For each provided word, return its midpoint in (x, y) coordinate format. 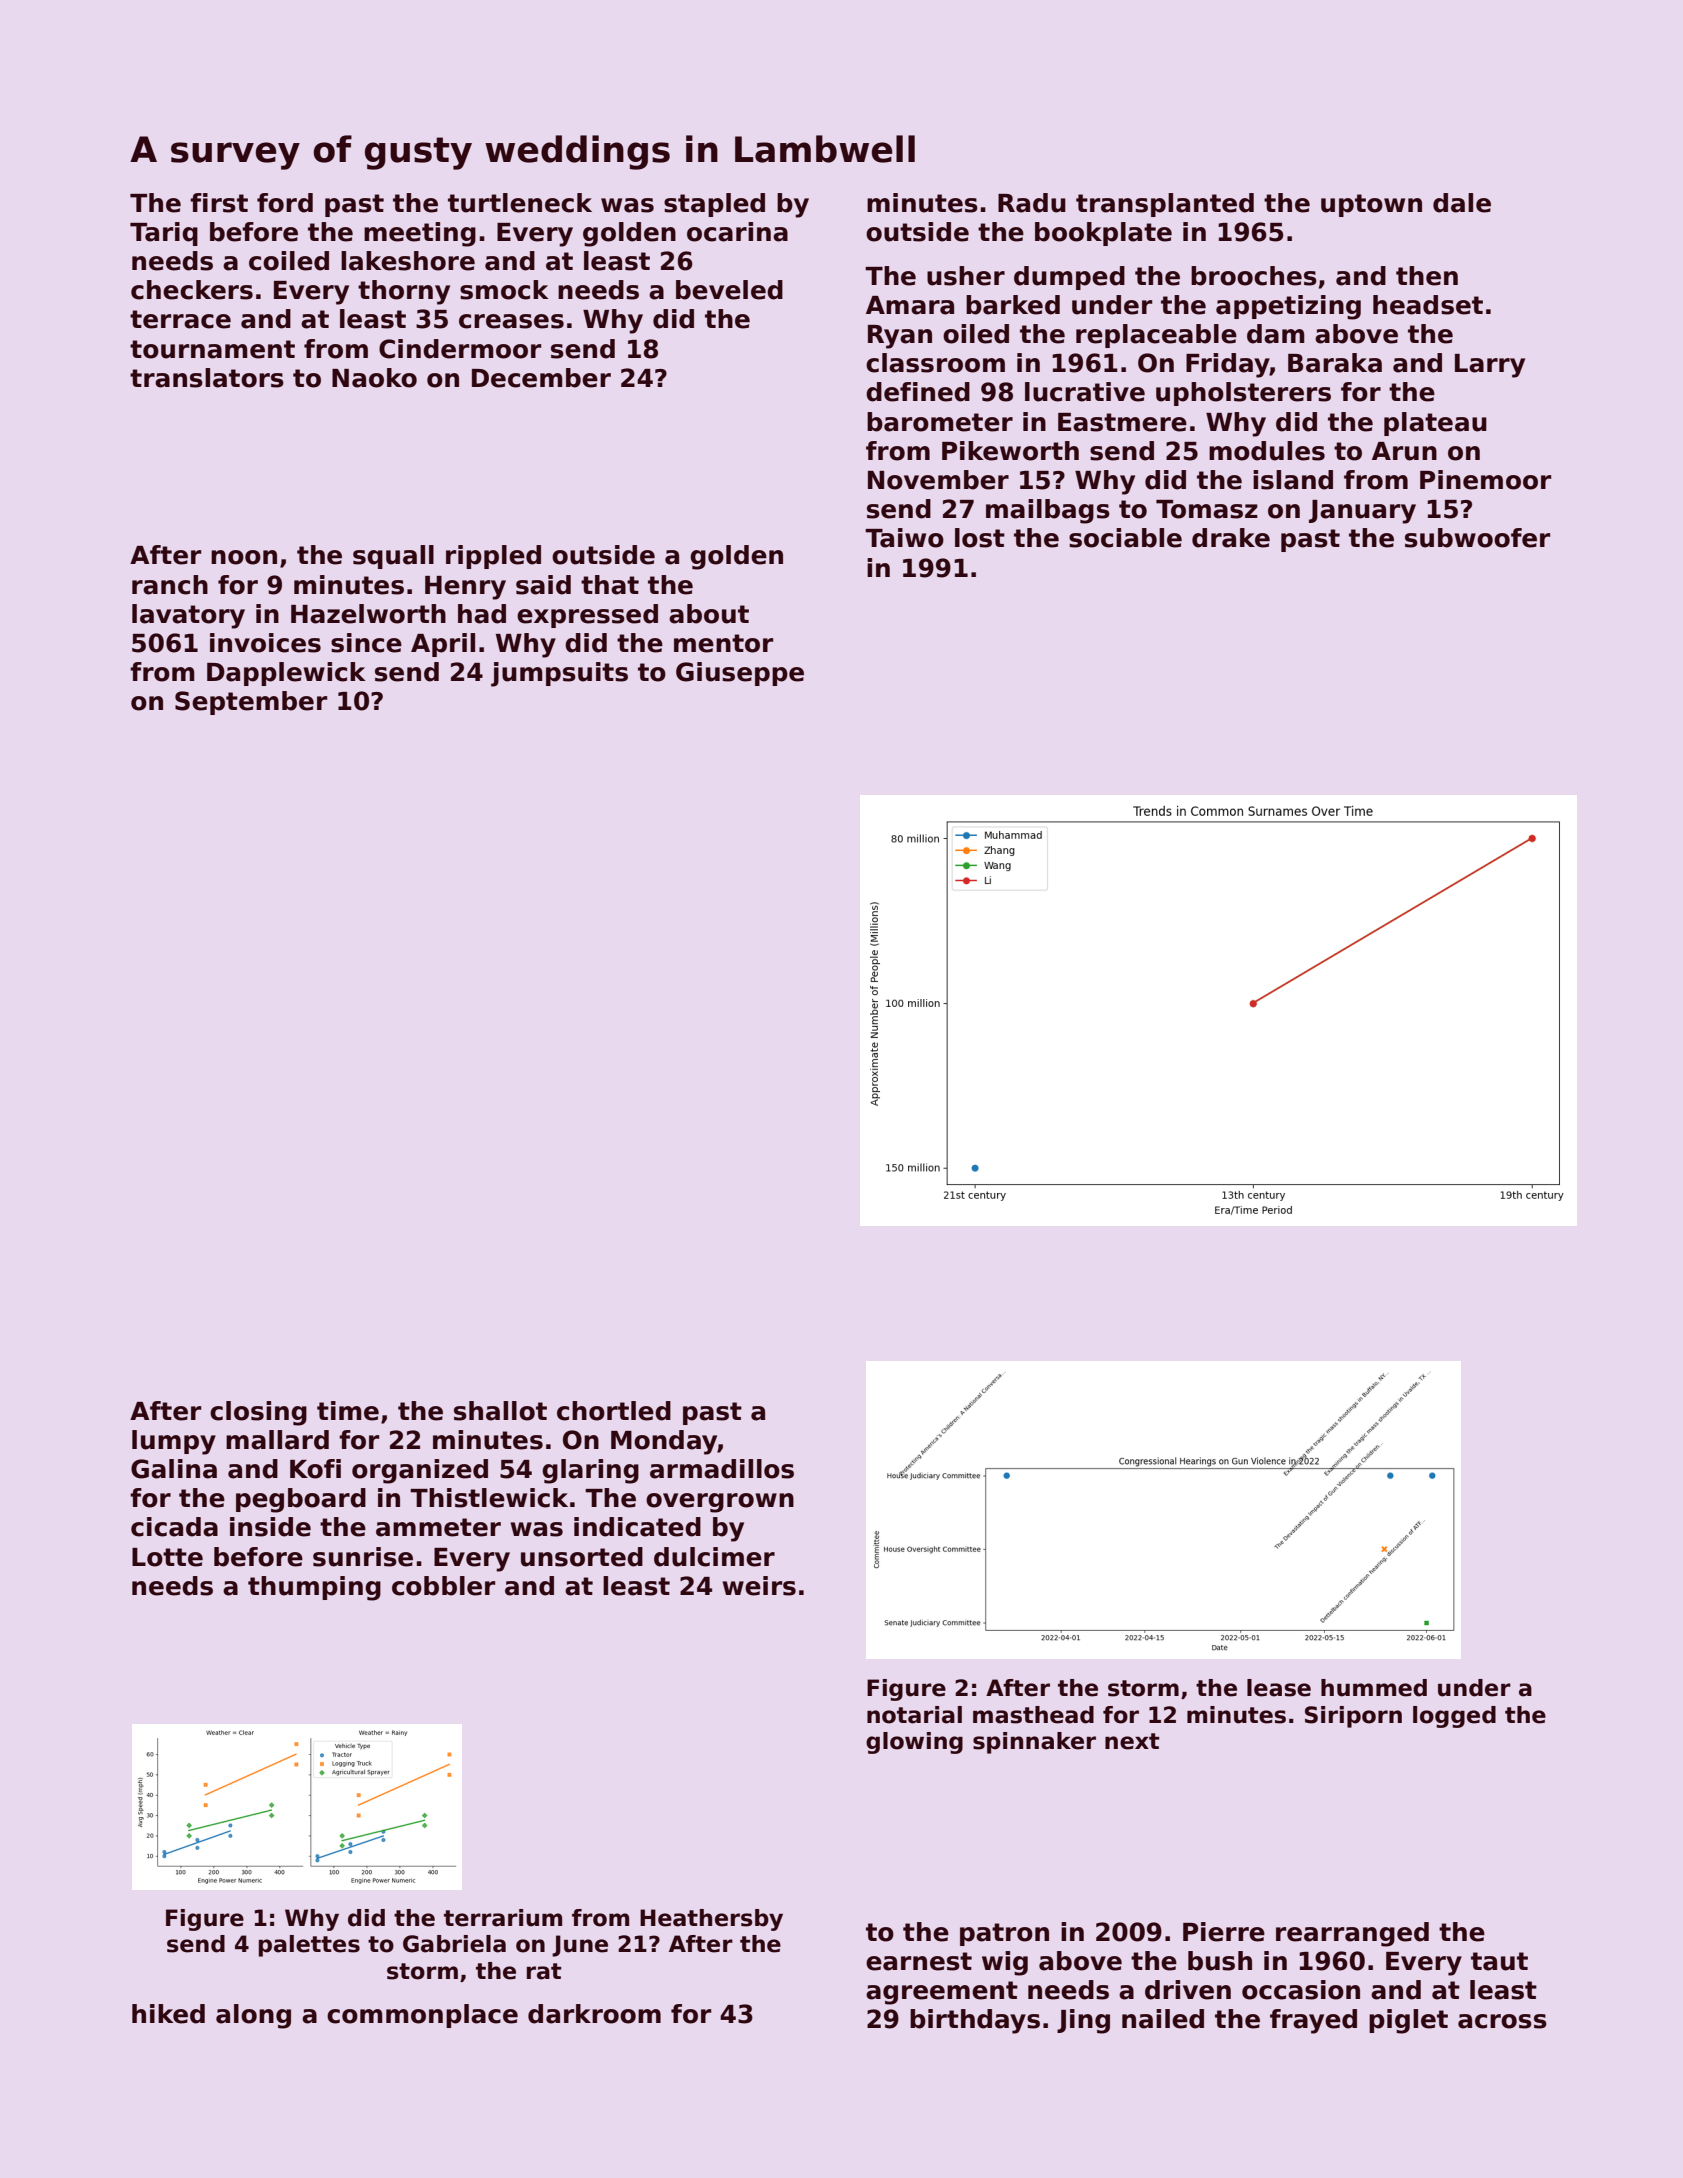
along (253, 2016)
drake (1231, 538)
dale (1462, 203)
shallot (500, 1411)
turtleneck (520, 203)
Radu (1032, 203)
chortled (614, 1411)
